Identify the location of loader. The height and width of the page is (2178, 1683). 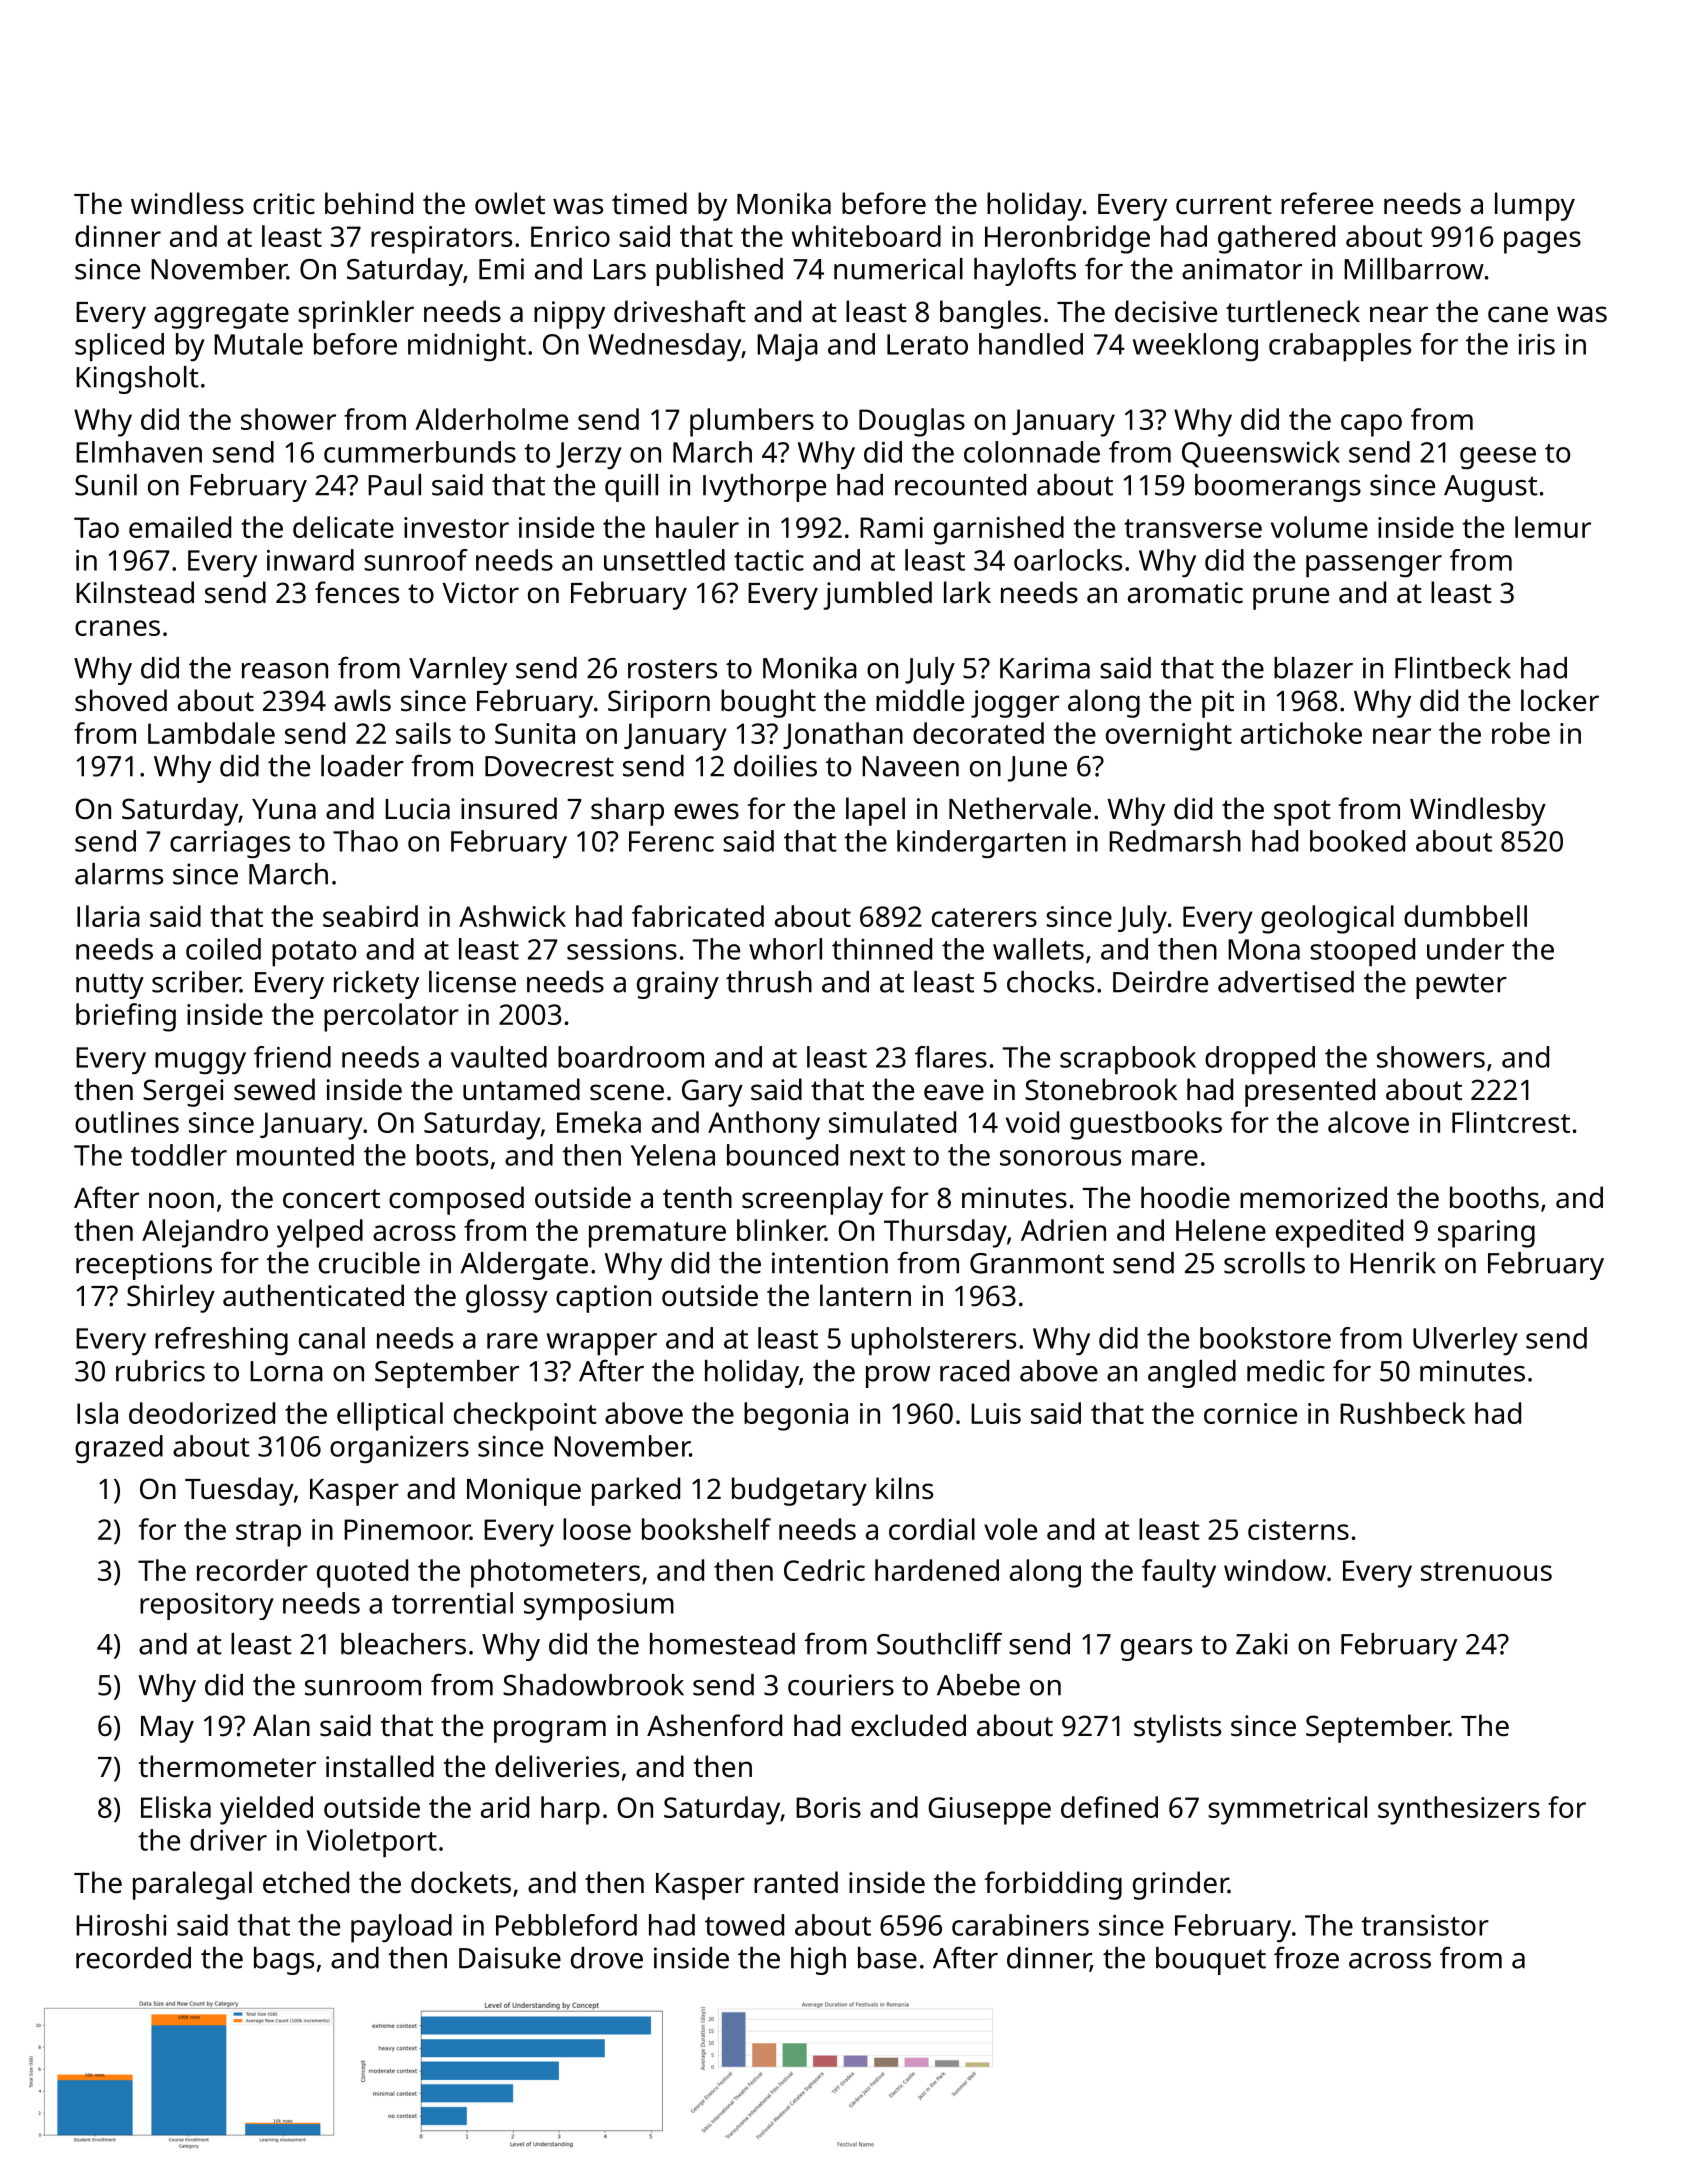
(362, 766).
